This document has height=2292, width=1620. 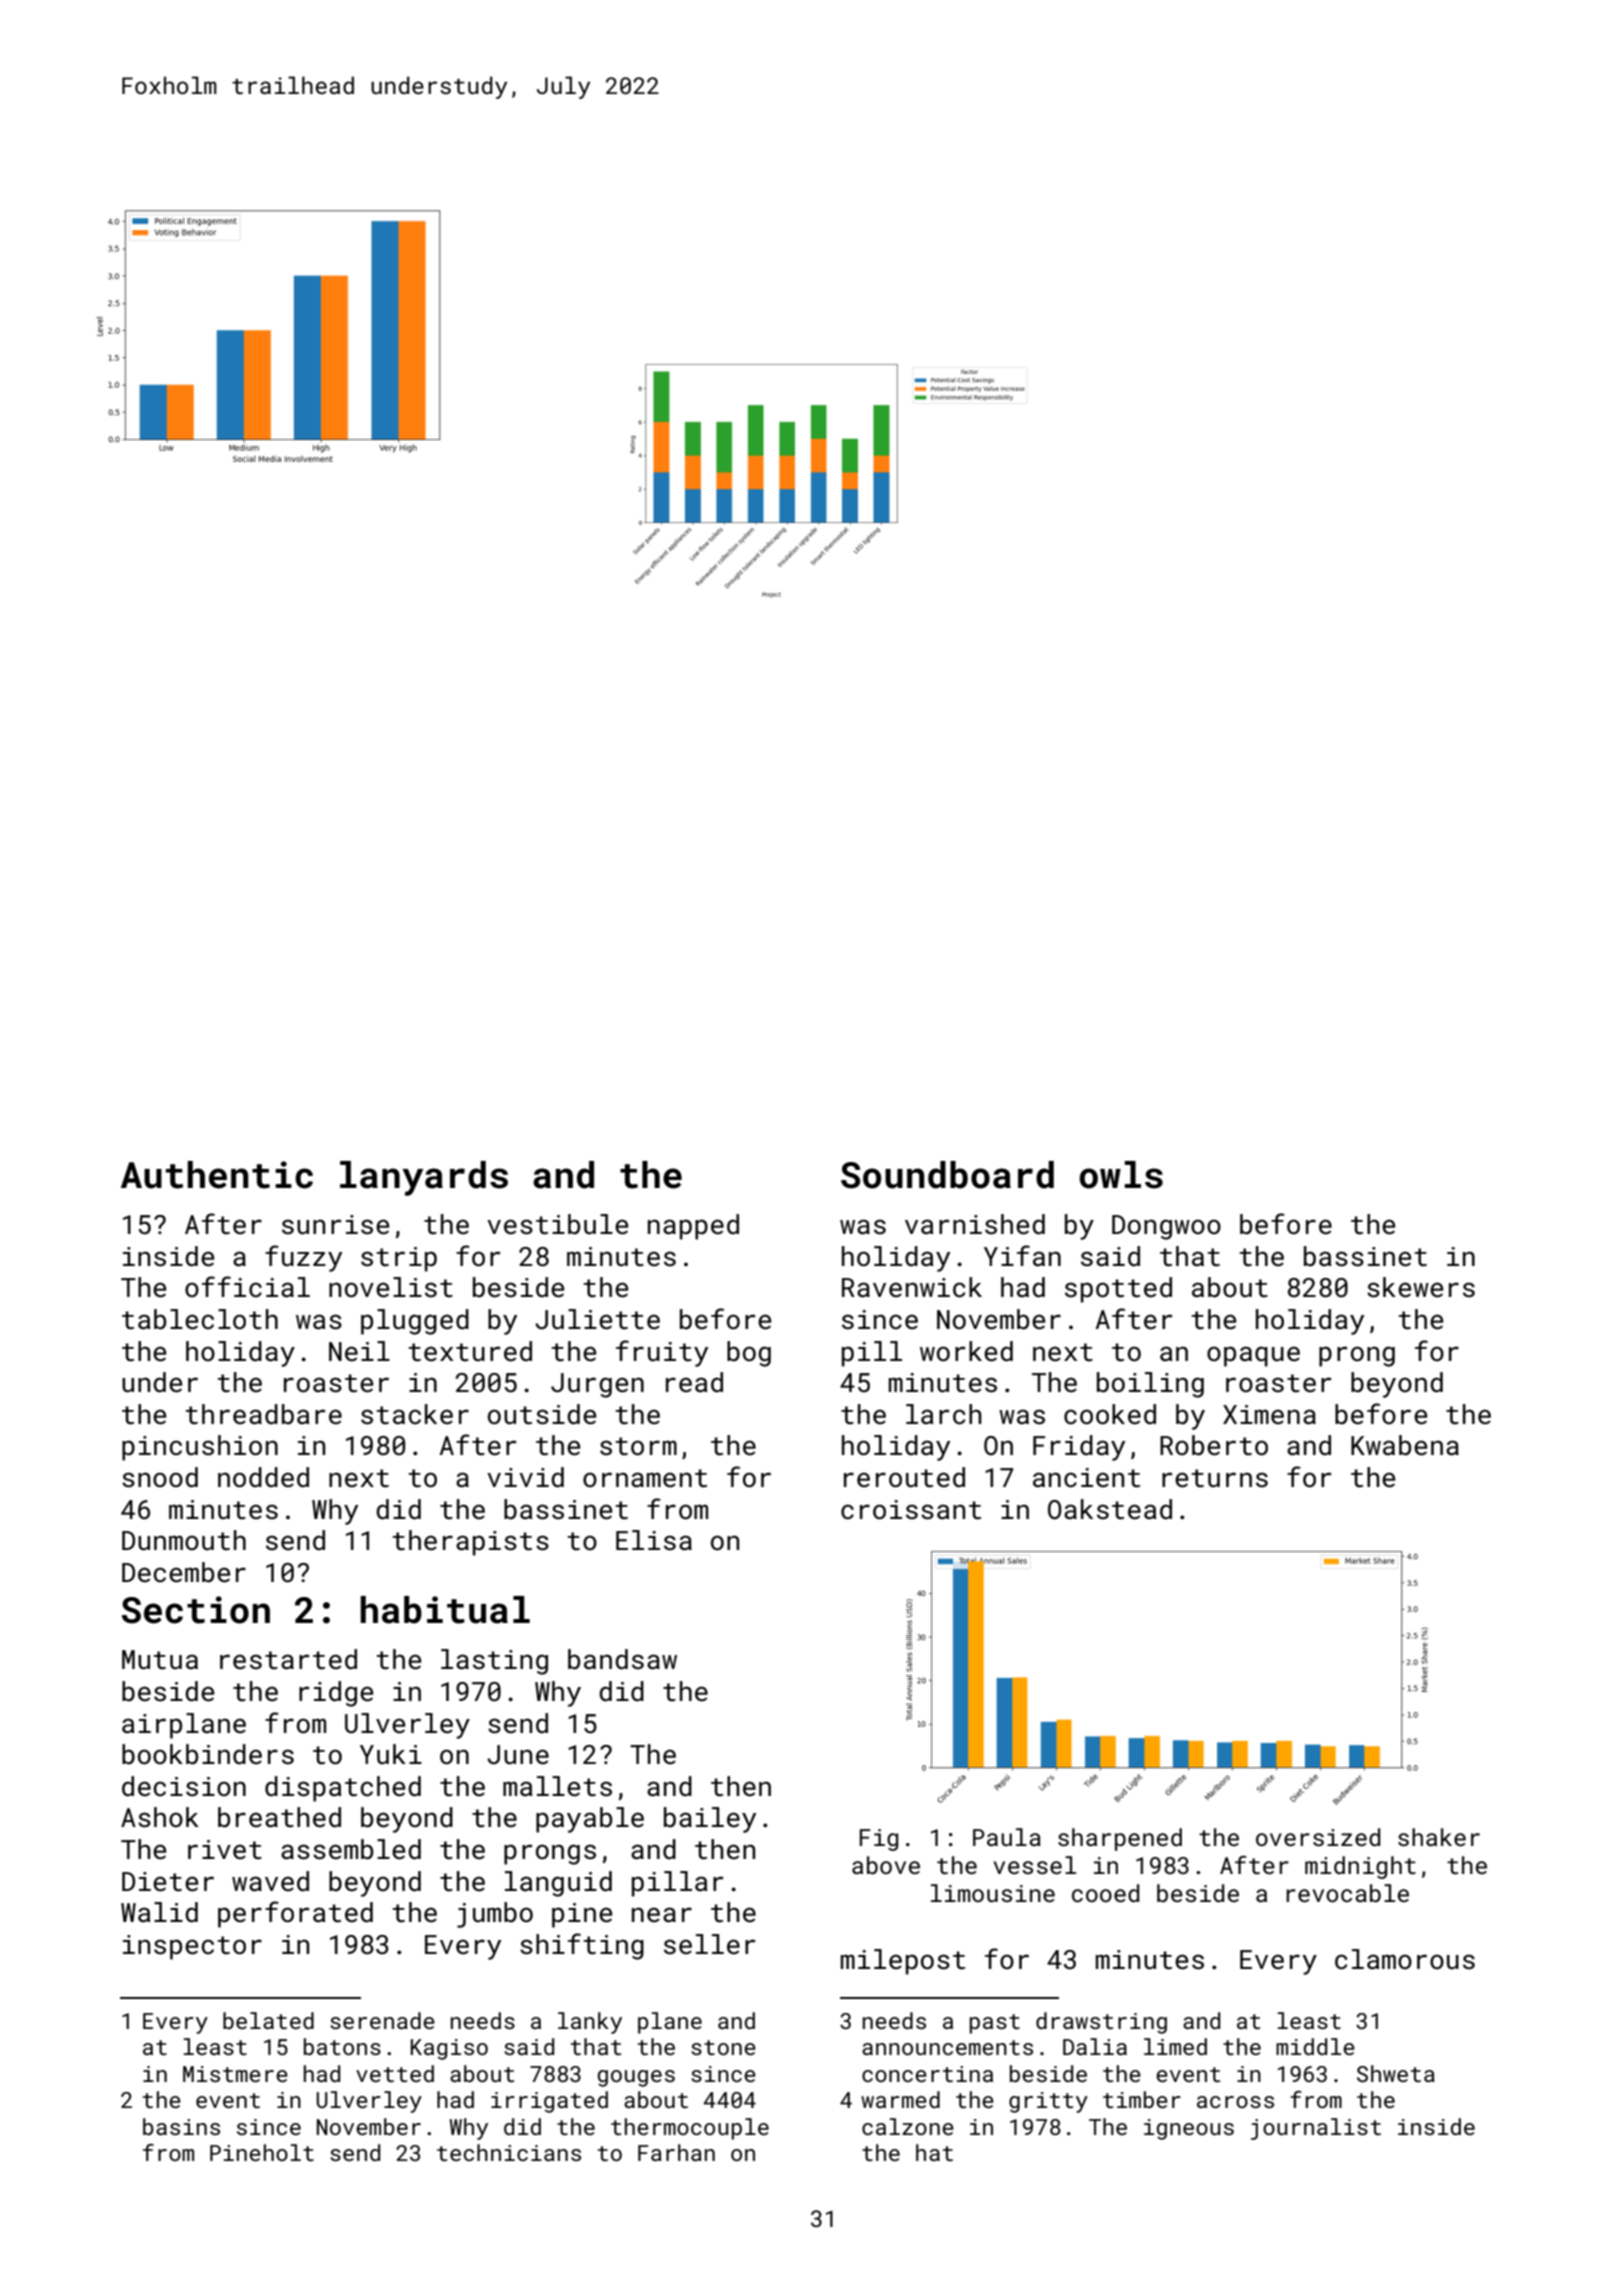 What do you see at coordinates (1421, 1287) in the document?
I see `skewers` at bounding box center [1421, 1287].
